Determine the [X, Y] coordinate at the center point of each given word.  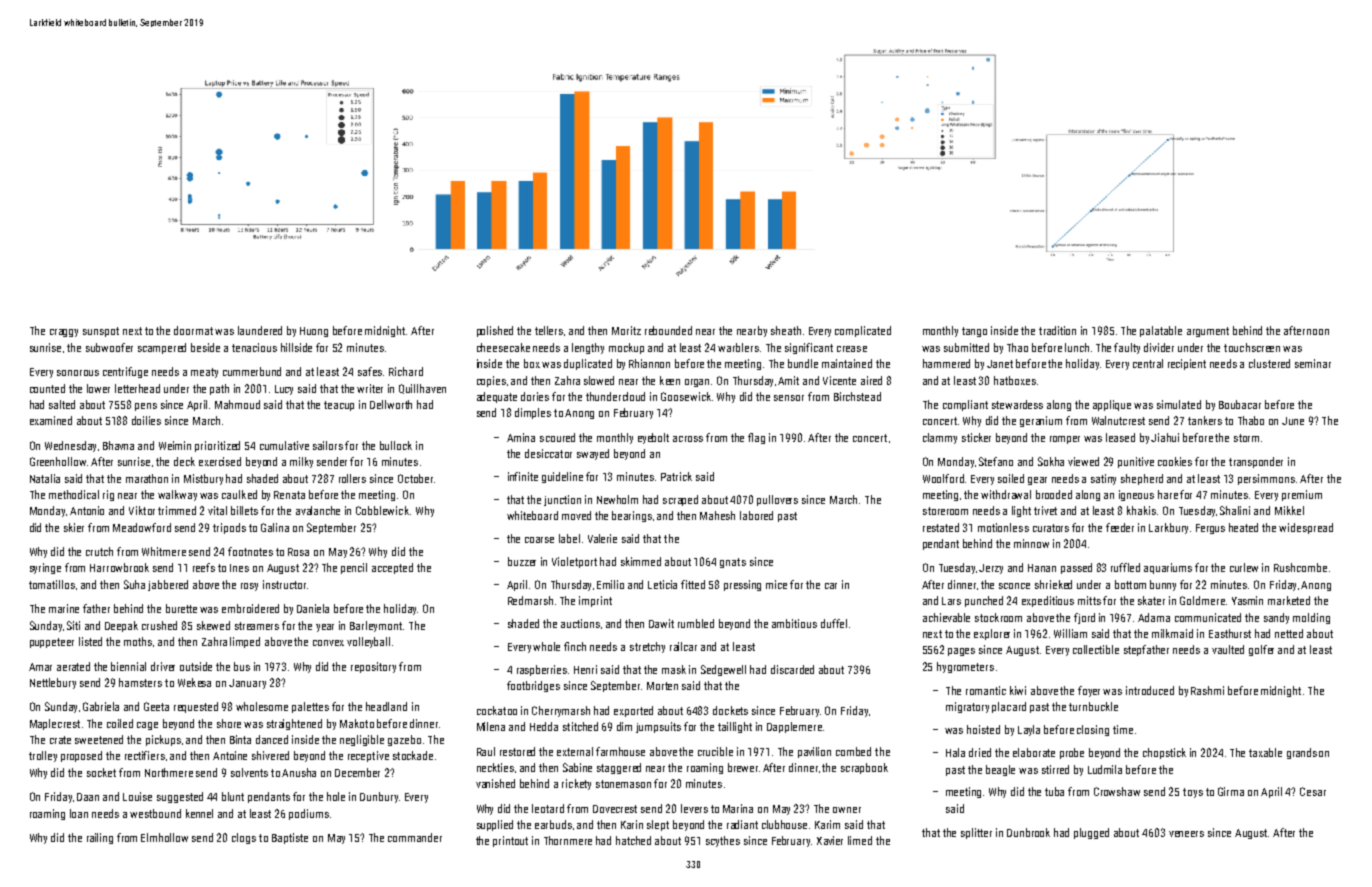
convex [328, 643]
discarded [792, 669]
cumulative [284, 445]
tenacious [254, 347]
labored [756, 515]
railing [100, 838]
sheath [786, 330]
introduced [1150, 690]
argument [1208, 332]
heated [1243, 527]
